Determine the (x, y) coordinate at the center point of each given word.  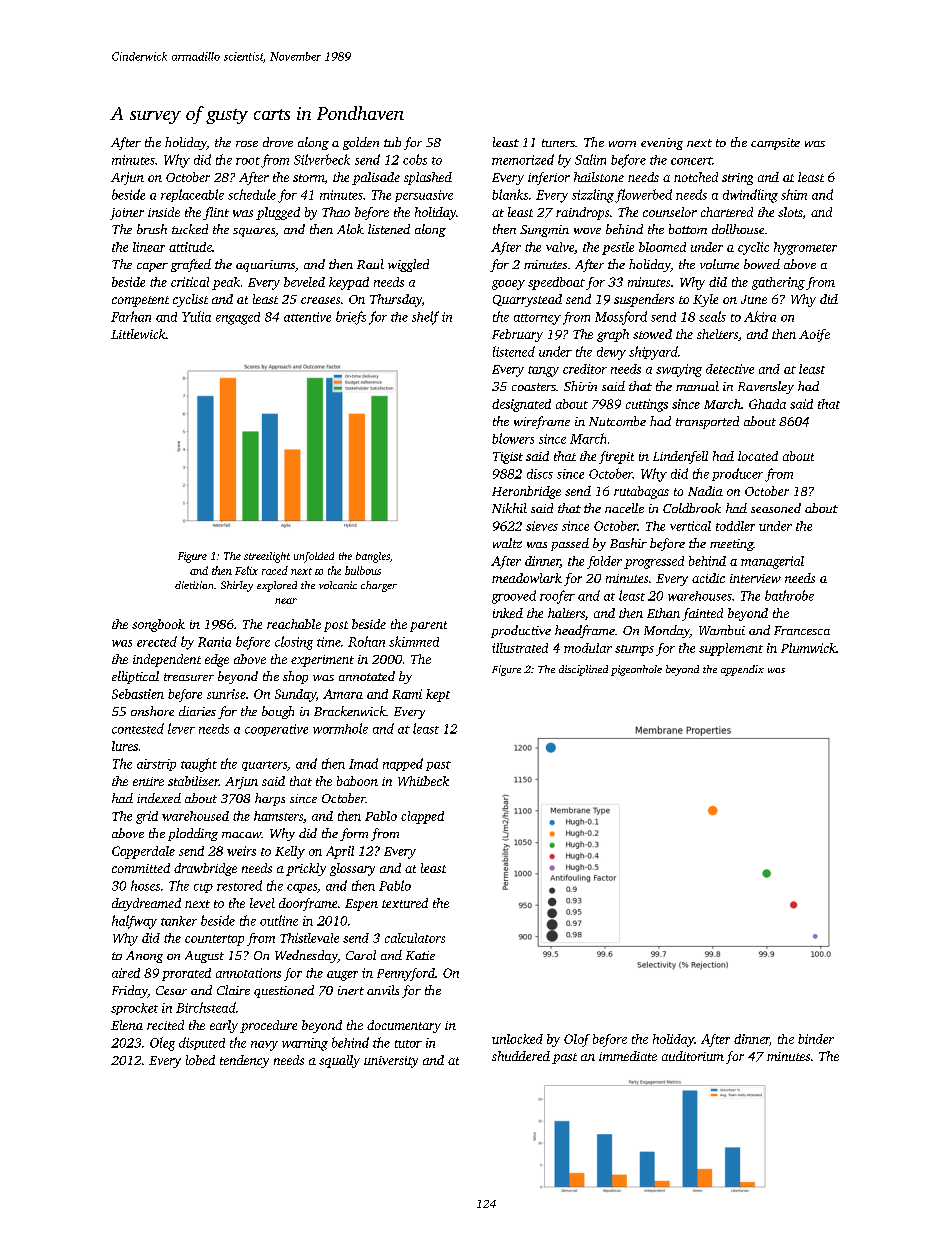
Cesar (171, 990)
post (336, 626)
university (391, 1062)
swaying (679, 370)
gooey (508, 285)
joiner (127, 214)
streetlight (267, 557)
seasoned (776, 508)
